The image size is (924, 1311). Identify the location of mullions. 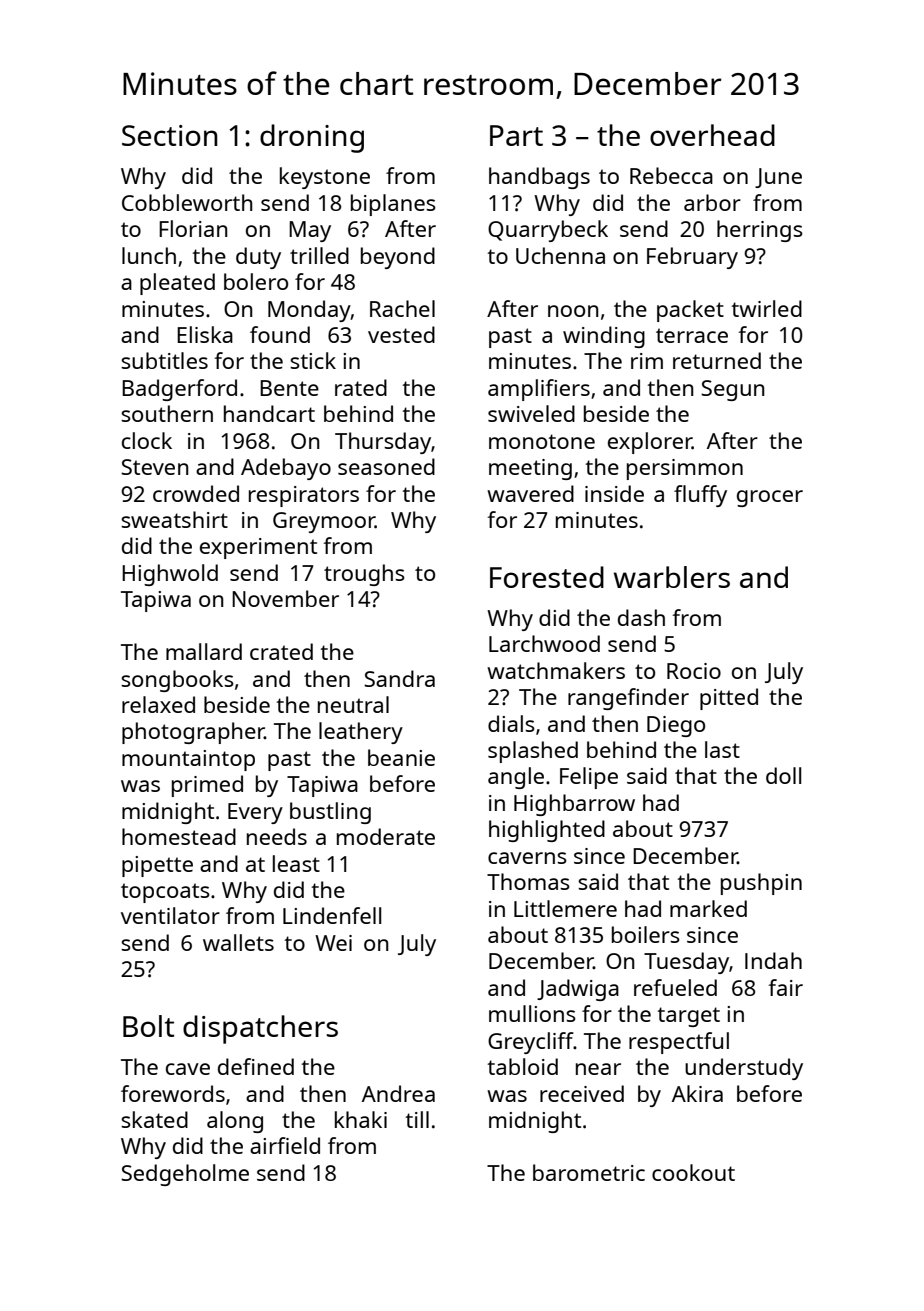
(532, 1013).
